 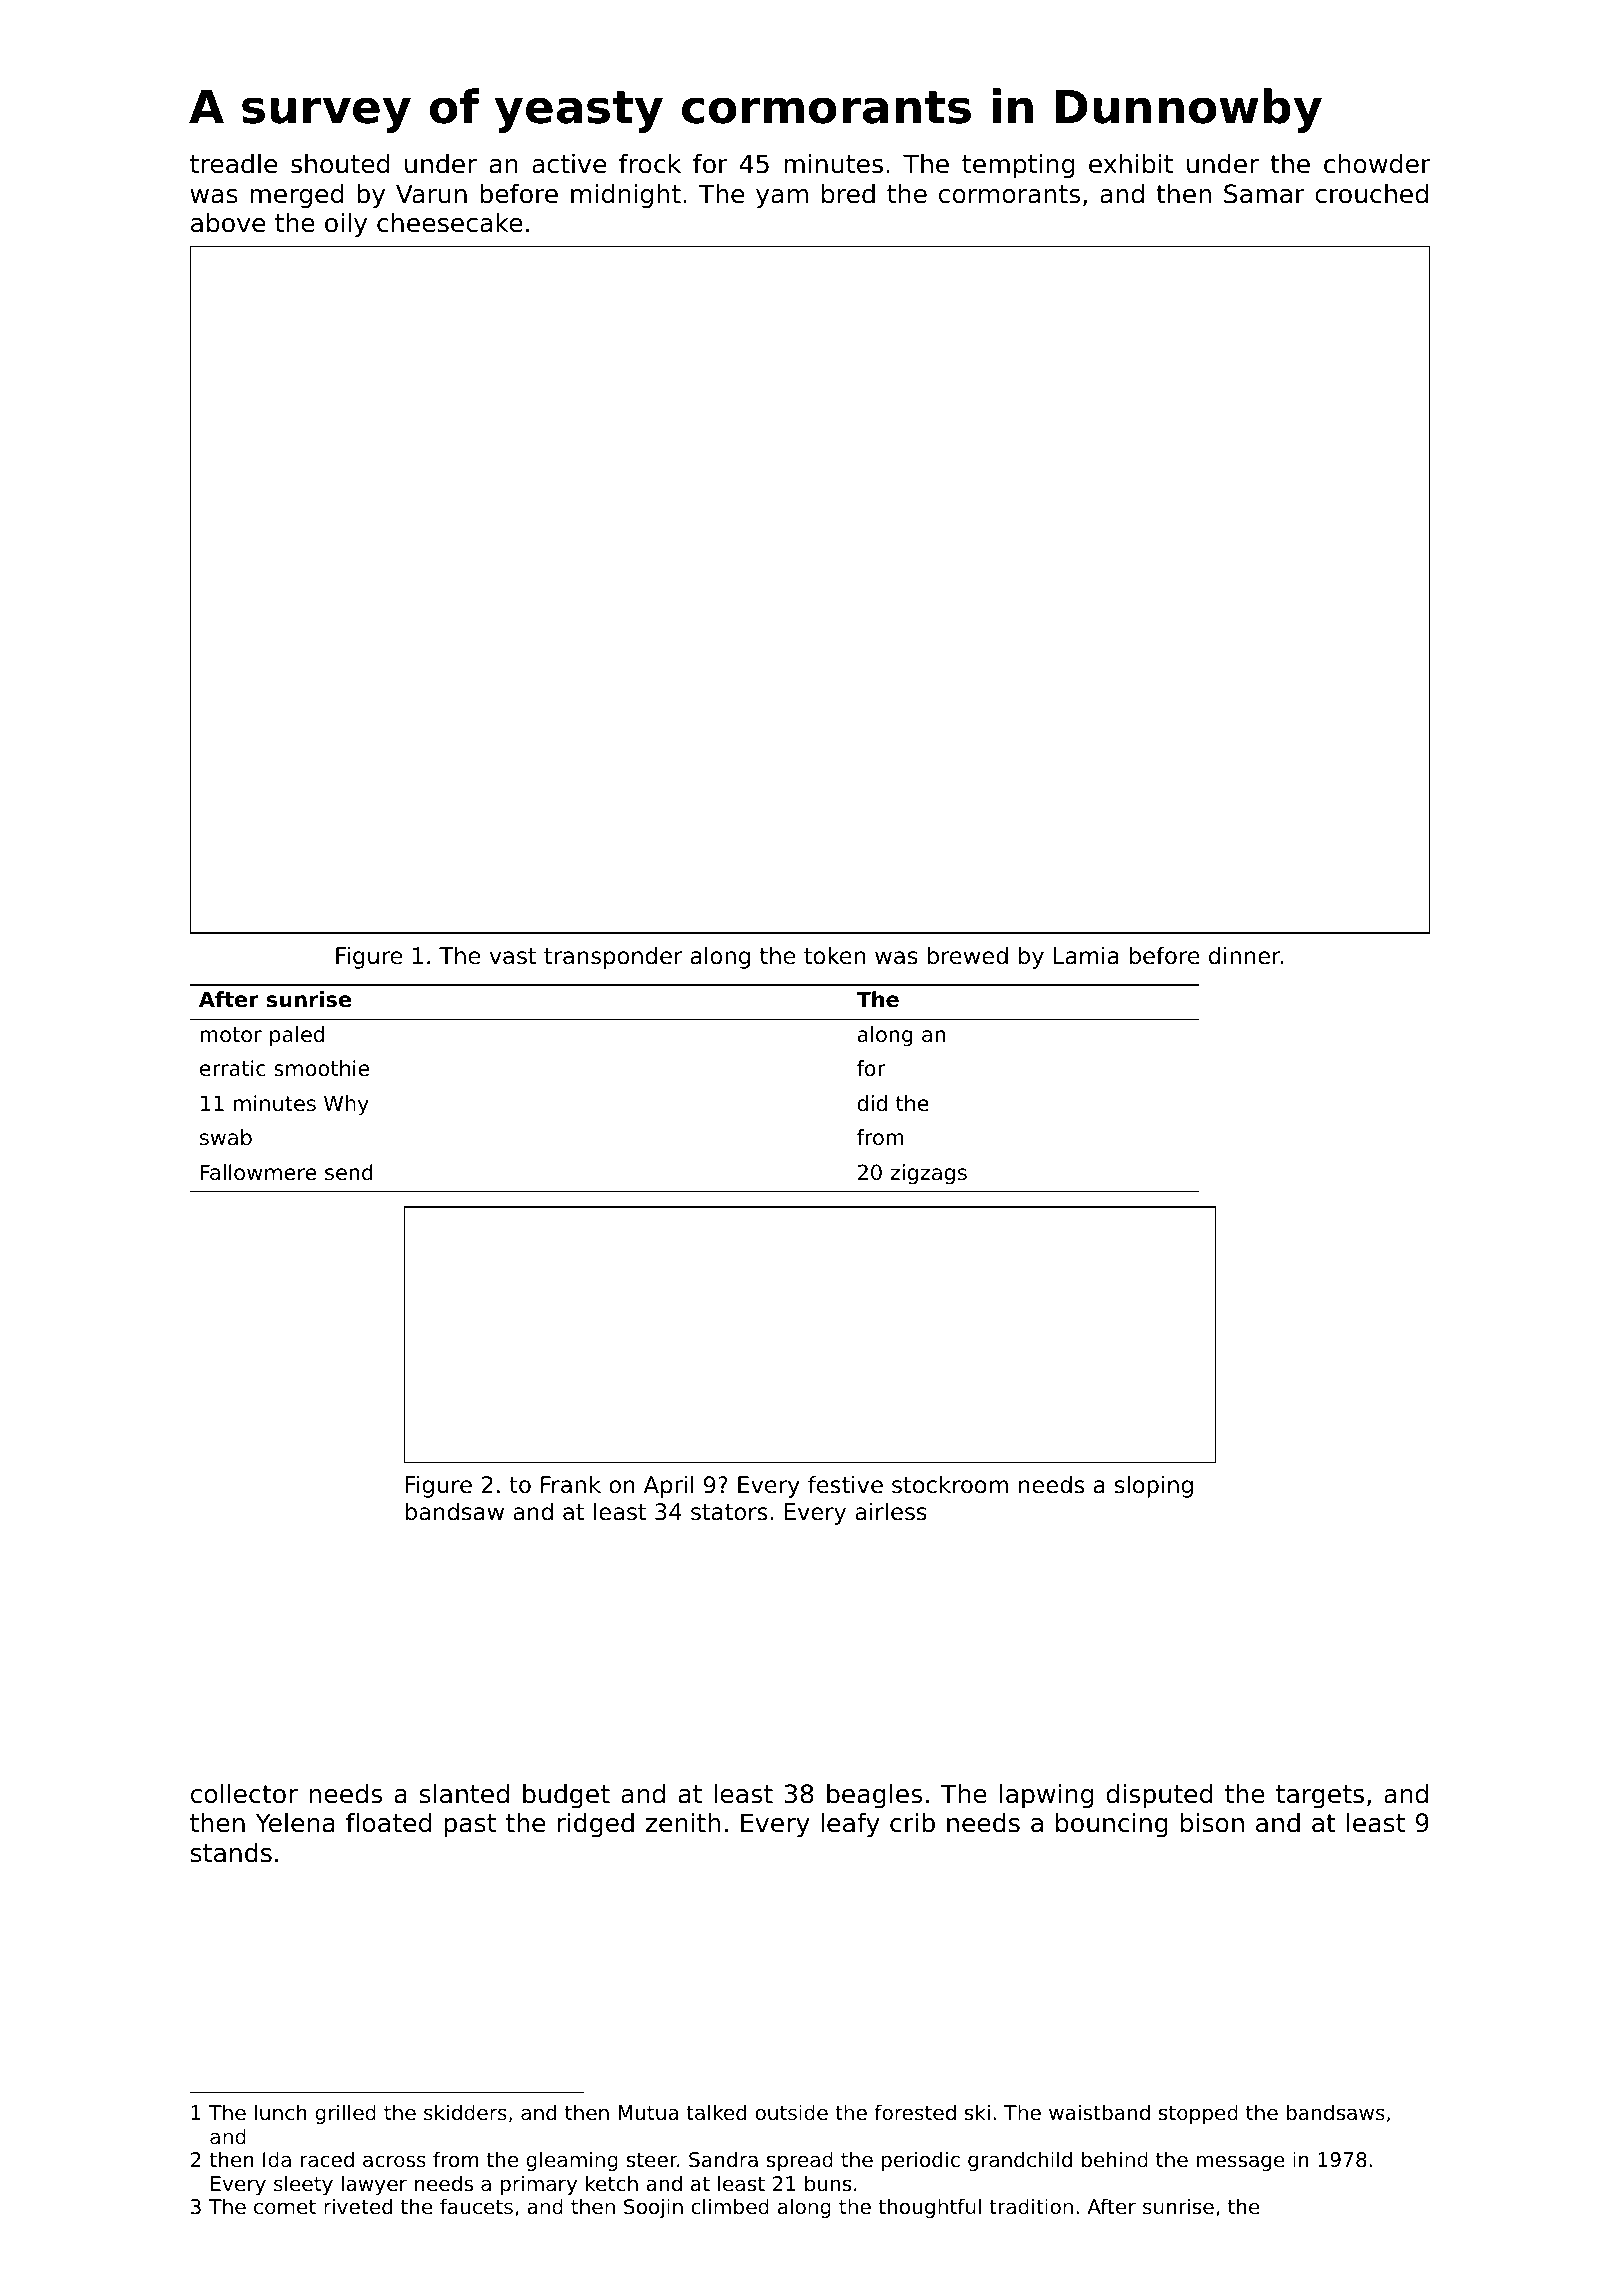 I want to click on token, so click(x=834, y=956).
